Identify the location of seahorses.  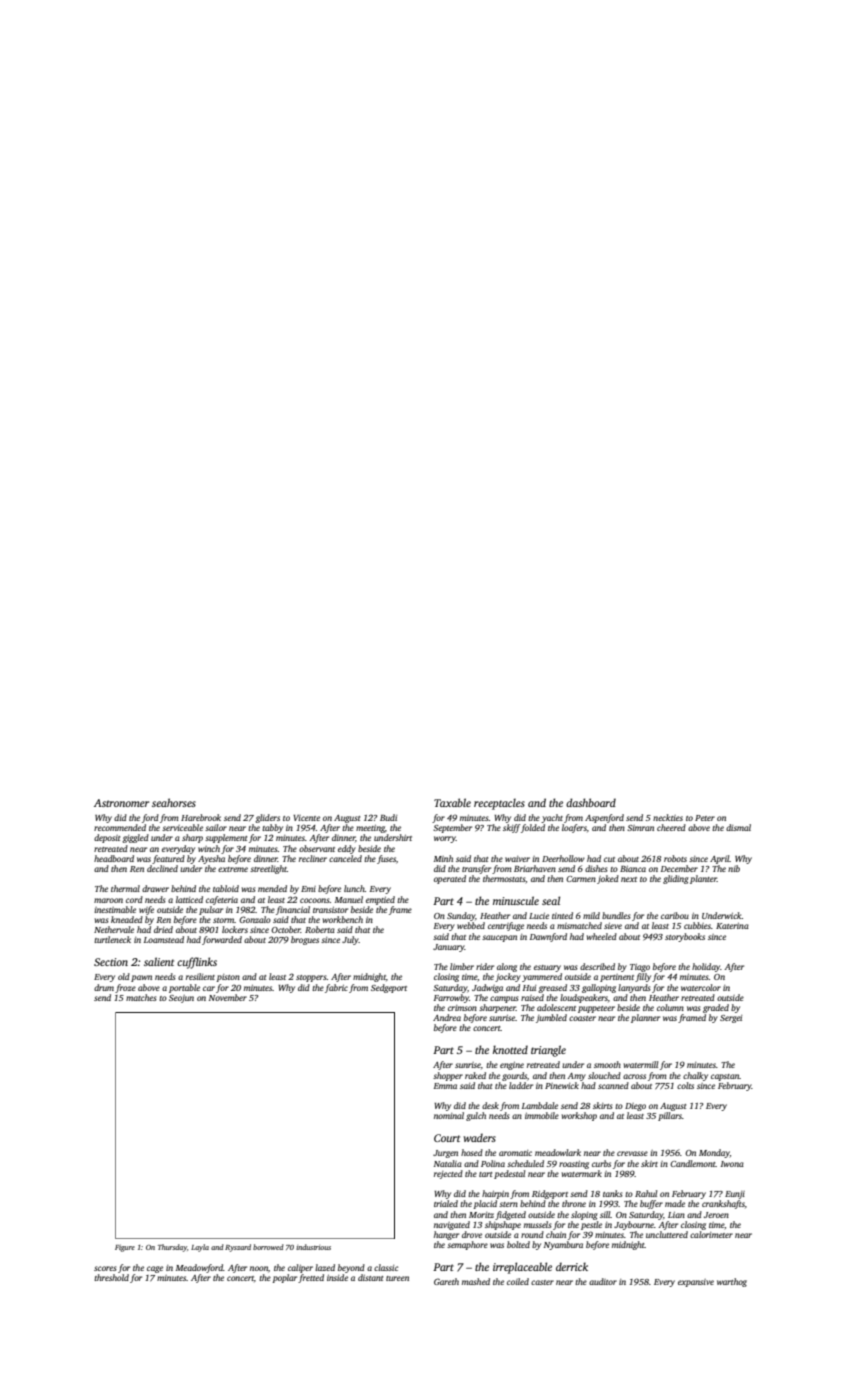
(174, 802).
